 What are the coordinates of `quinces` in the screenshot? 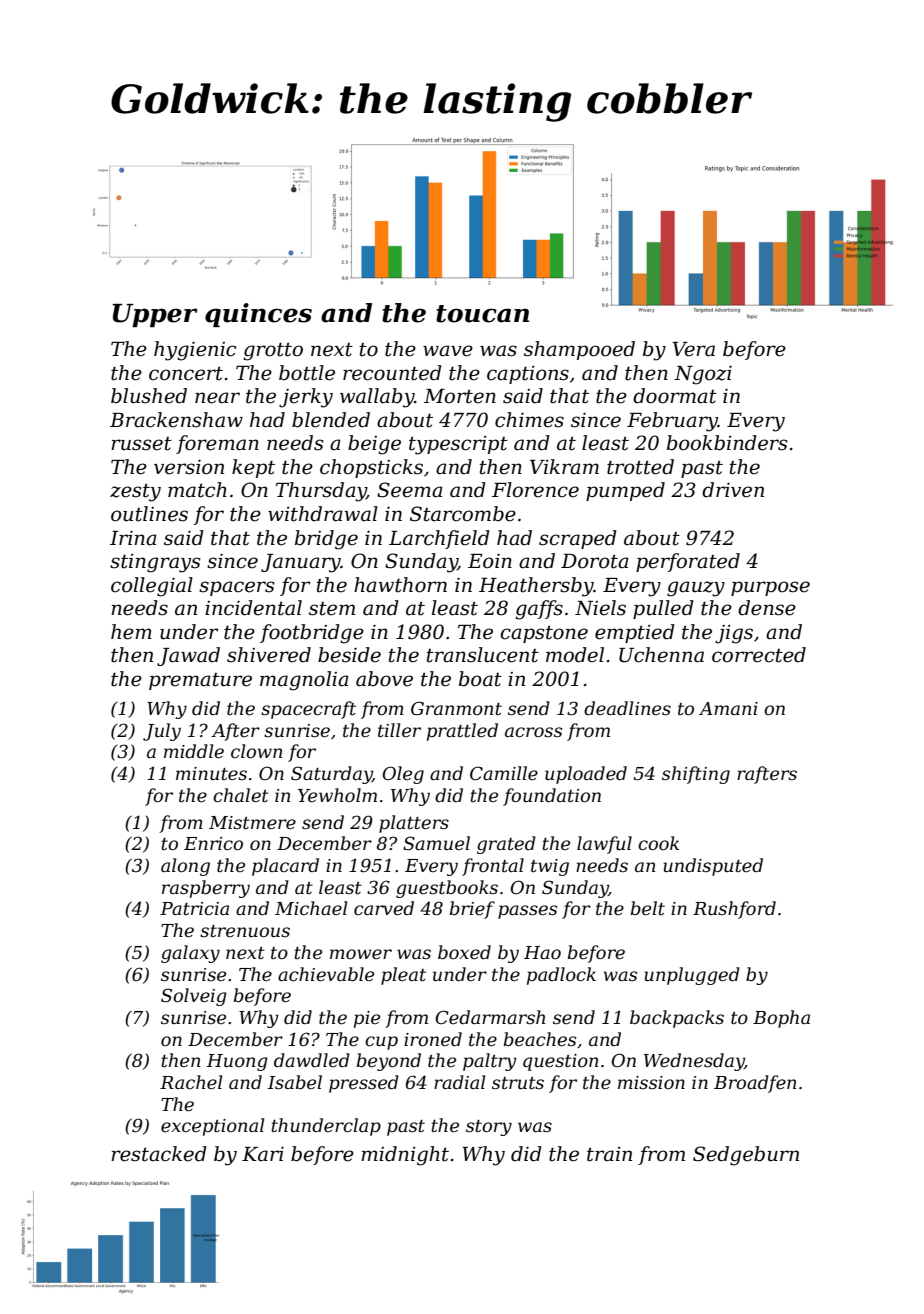 It's located at (258, 315).
